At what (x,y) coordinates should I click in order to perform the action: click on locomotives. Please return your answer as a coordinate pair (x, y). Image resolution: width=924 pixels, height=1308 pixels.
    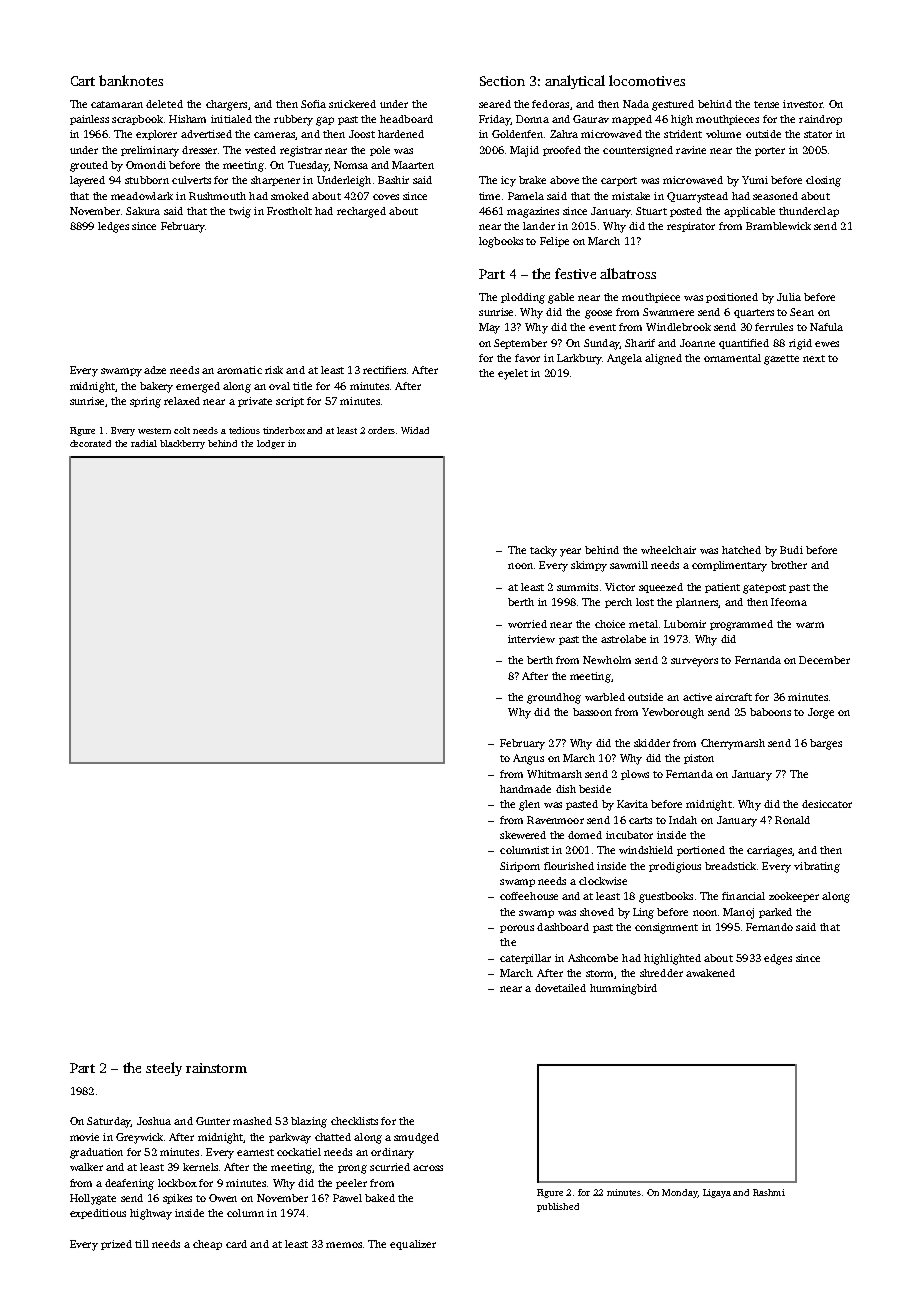
    Looking at the image, I should click on (647, 80).
